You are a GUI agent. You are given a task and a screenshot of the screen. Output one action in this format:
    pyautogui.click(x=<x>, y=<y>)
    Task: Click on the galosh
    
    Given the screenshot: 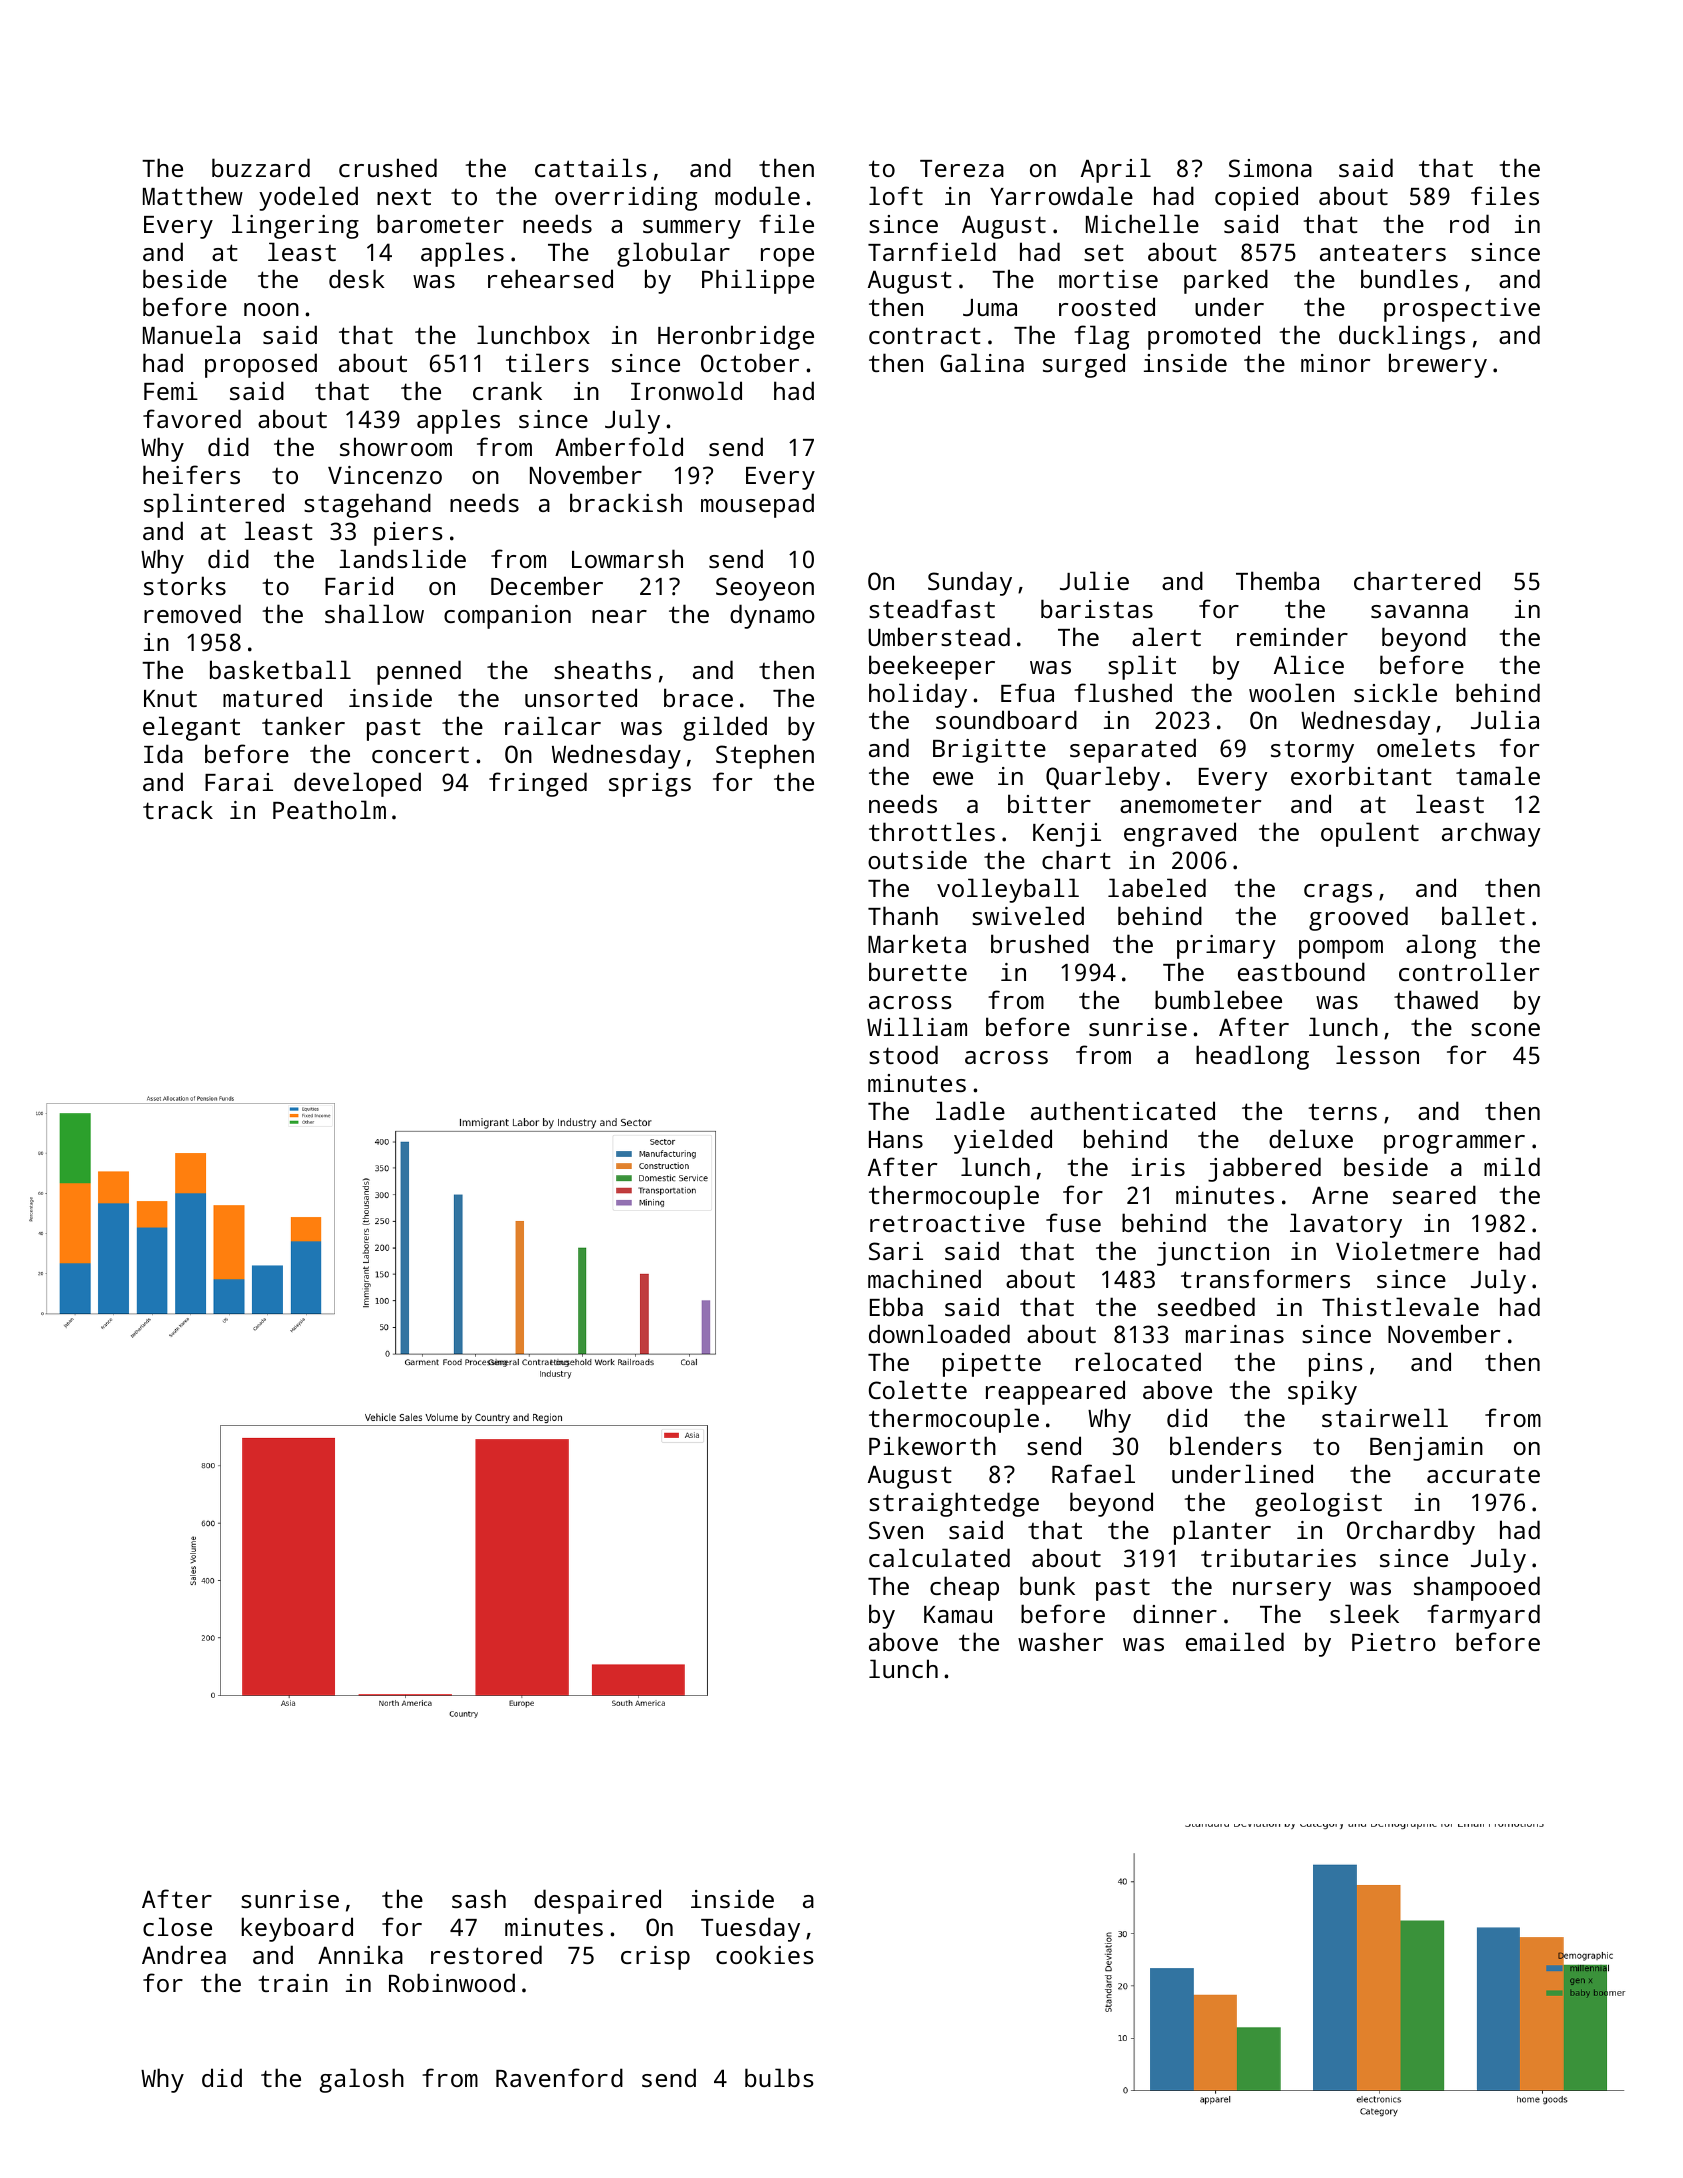 What is the action you would take?
    pyautogui.click(x=361, y=2080)
